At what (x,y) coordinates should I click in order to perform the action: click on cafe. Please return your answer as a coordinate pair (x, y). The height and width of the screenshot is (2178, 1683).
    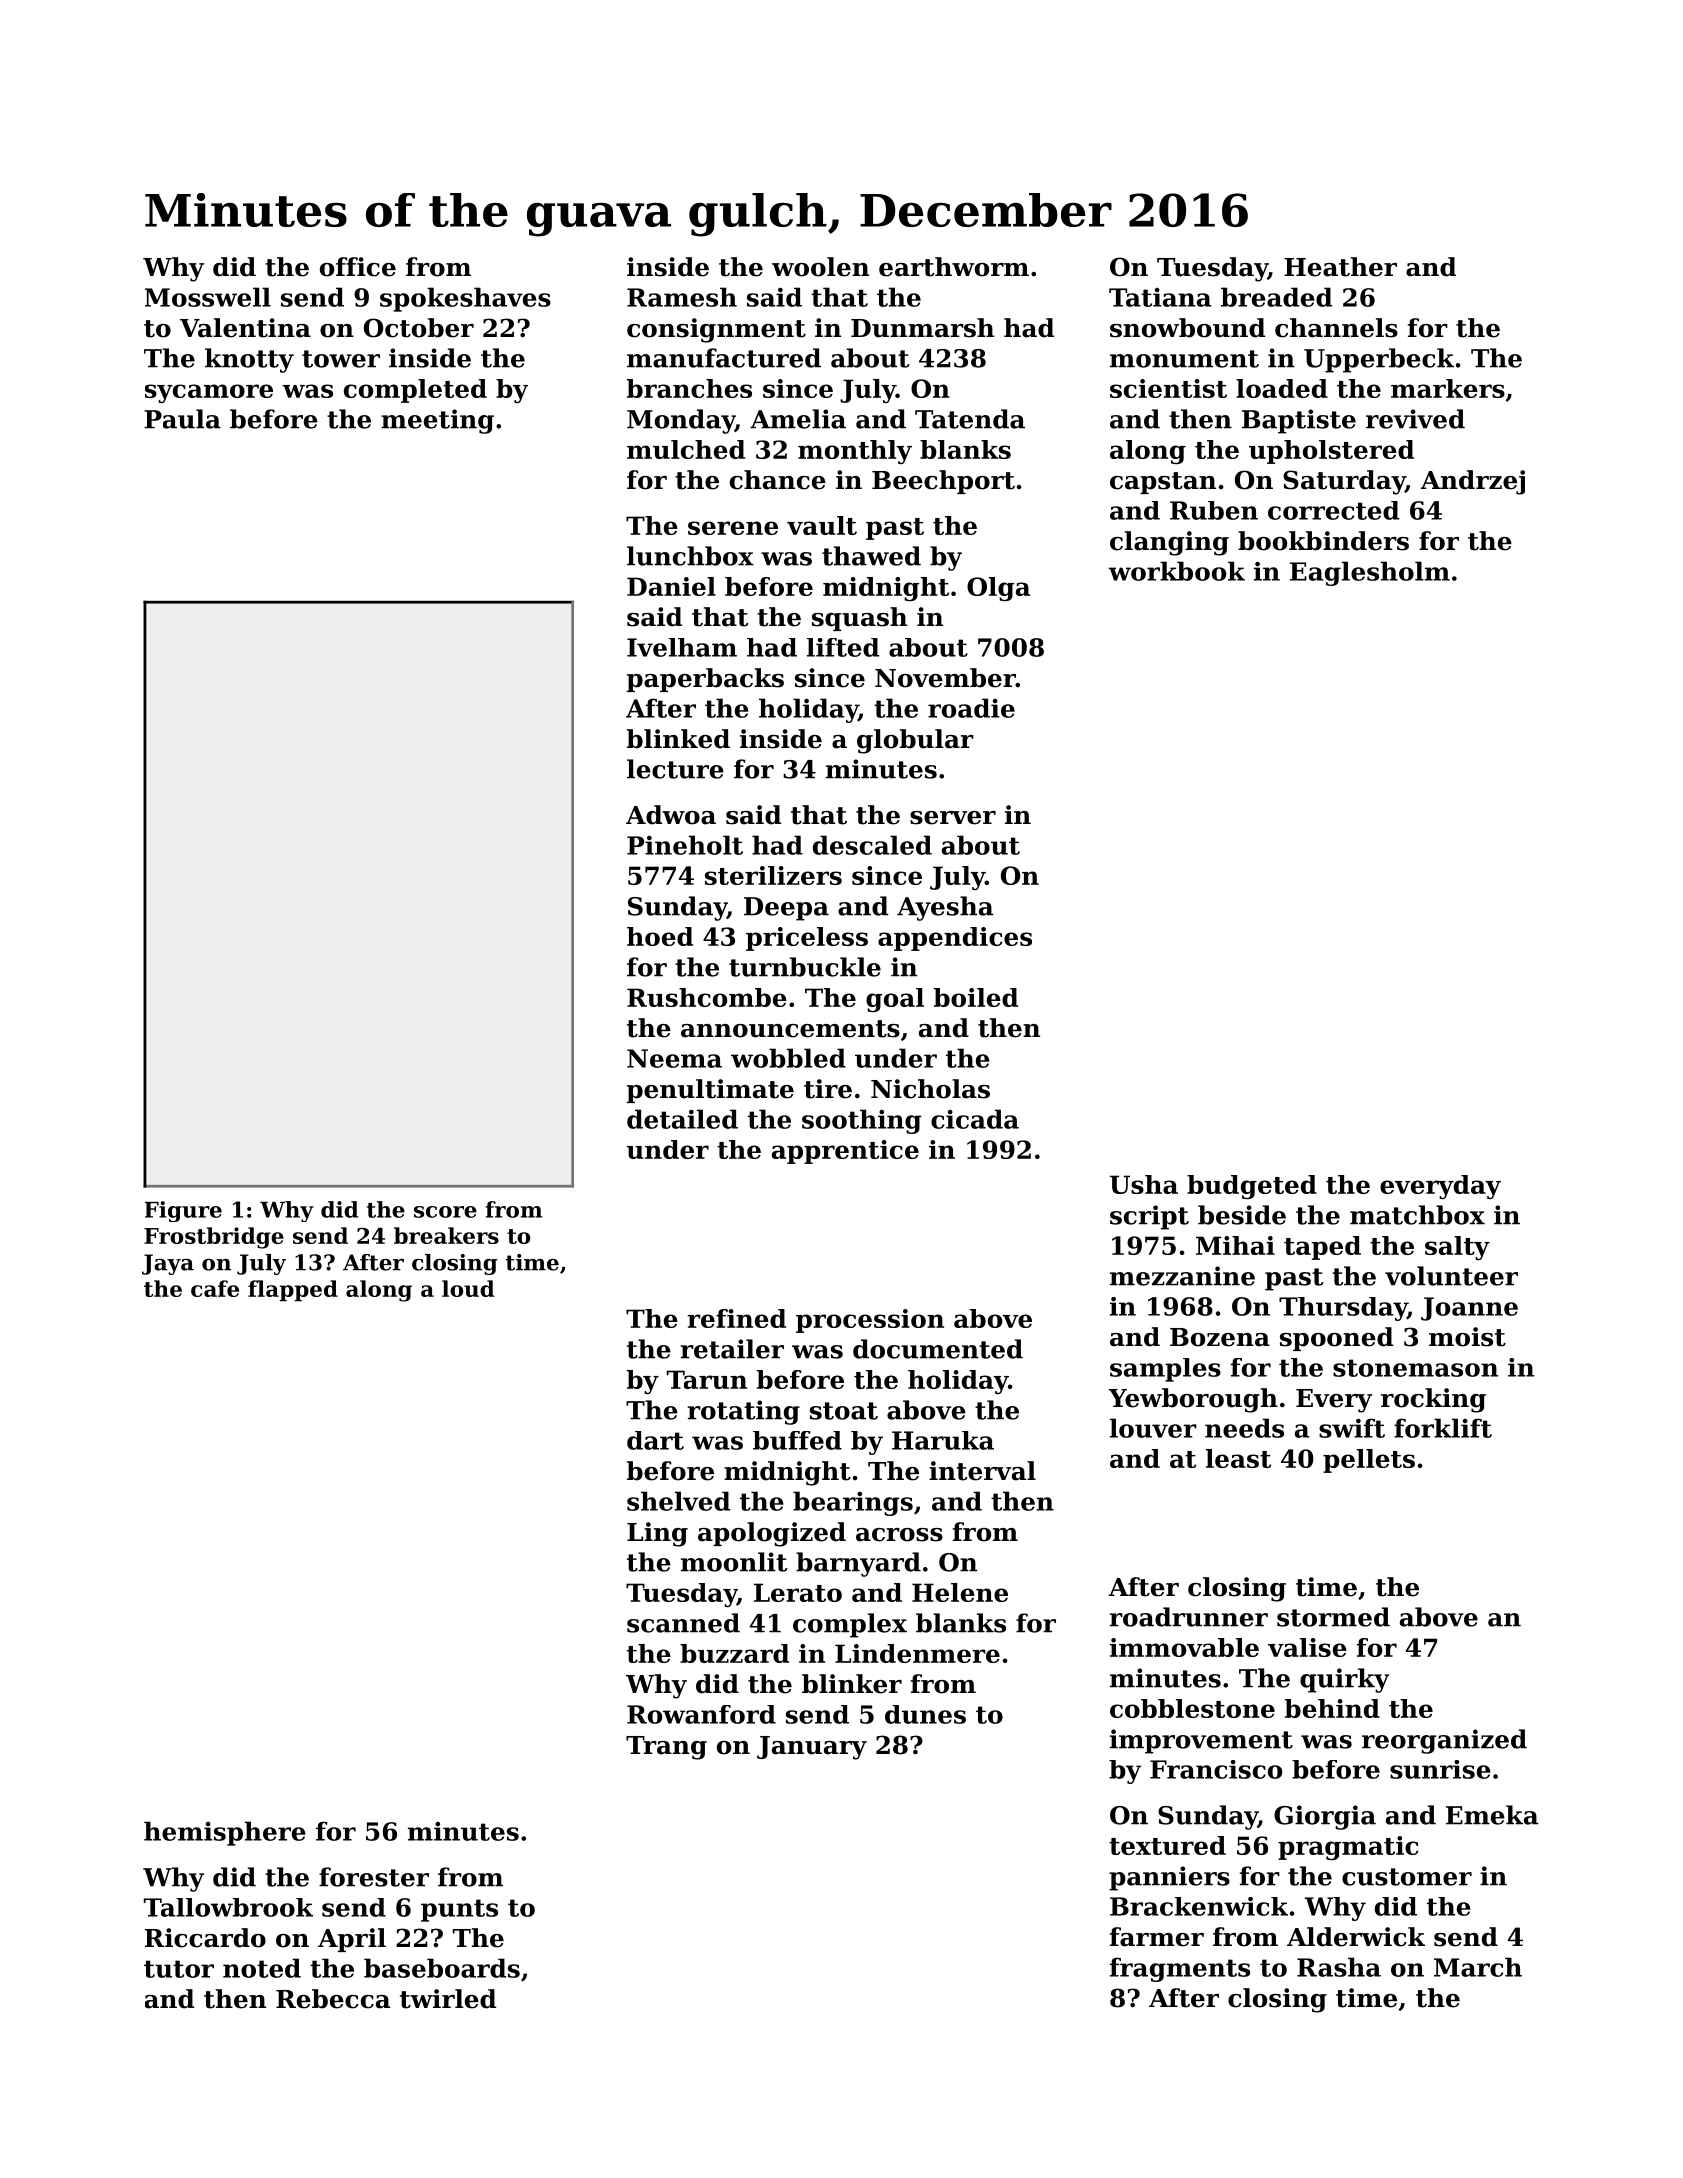
    Looking at the image, I should click on (215, 1288).
